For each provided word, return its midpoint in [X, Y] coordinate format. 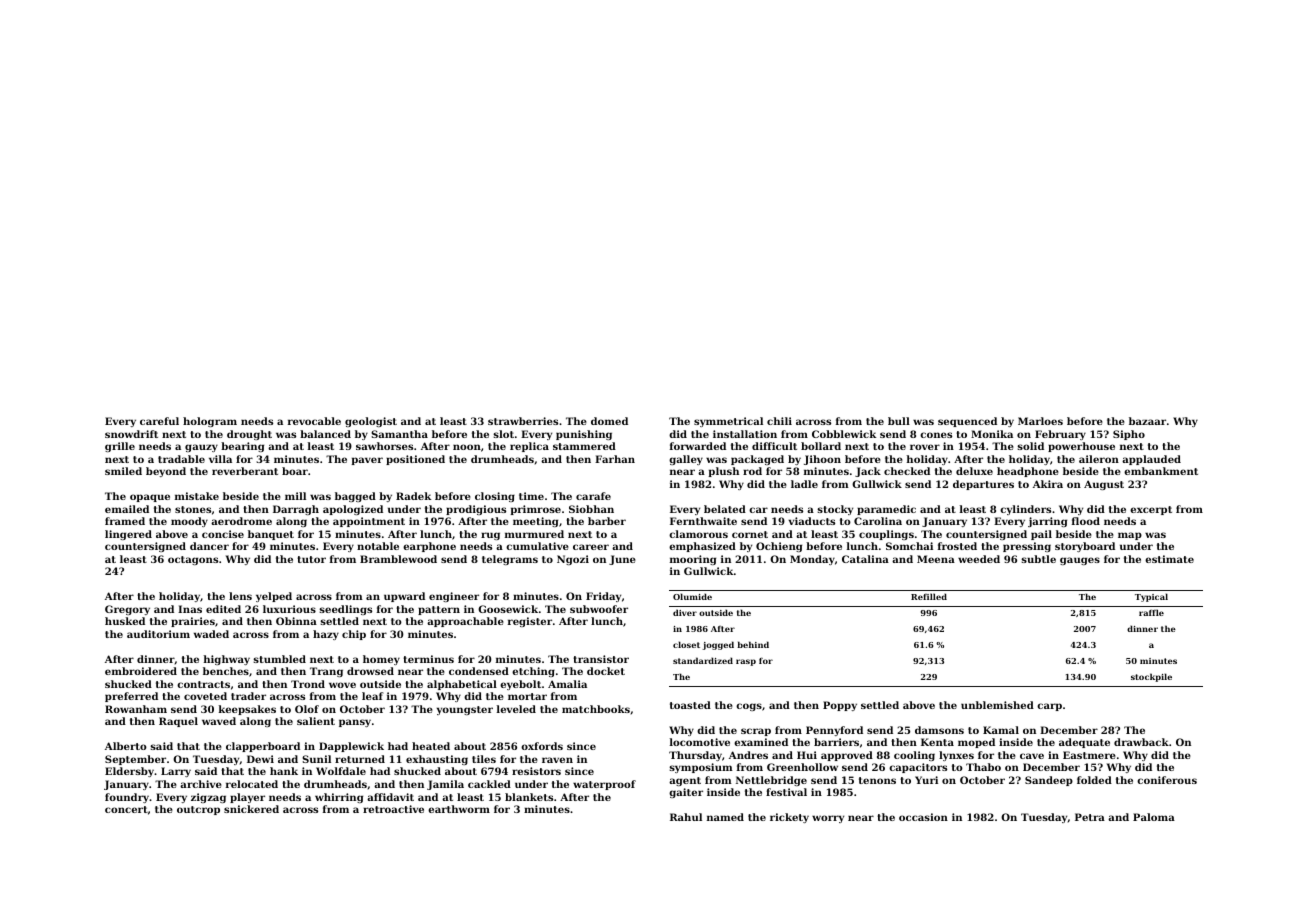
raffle [1151, 612]
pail [1041, 535]
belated [725, 509]
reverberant [245, 471]
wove [342, 685]
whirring [339, 798]
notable [378, 546]
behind [753, 644]
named [725, 817]
